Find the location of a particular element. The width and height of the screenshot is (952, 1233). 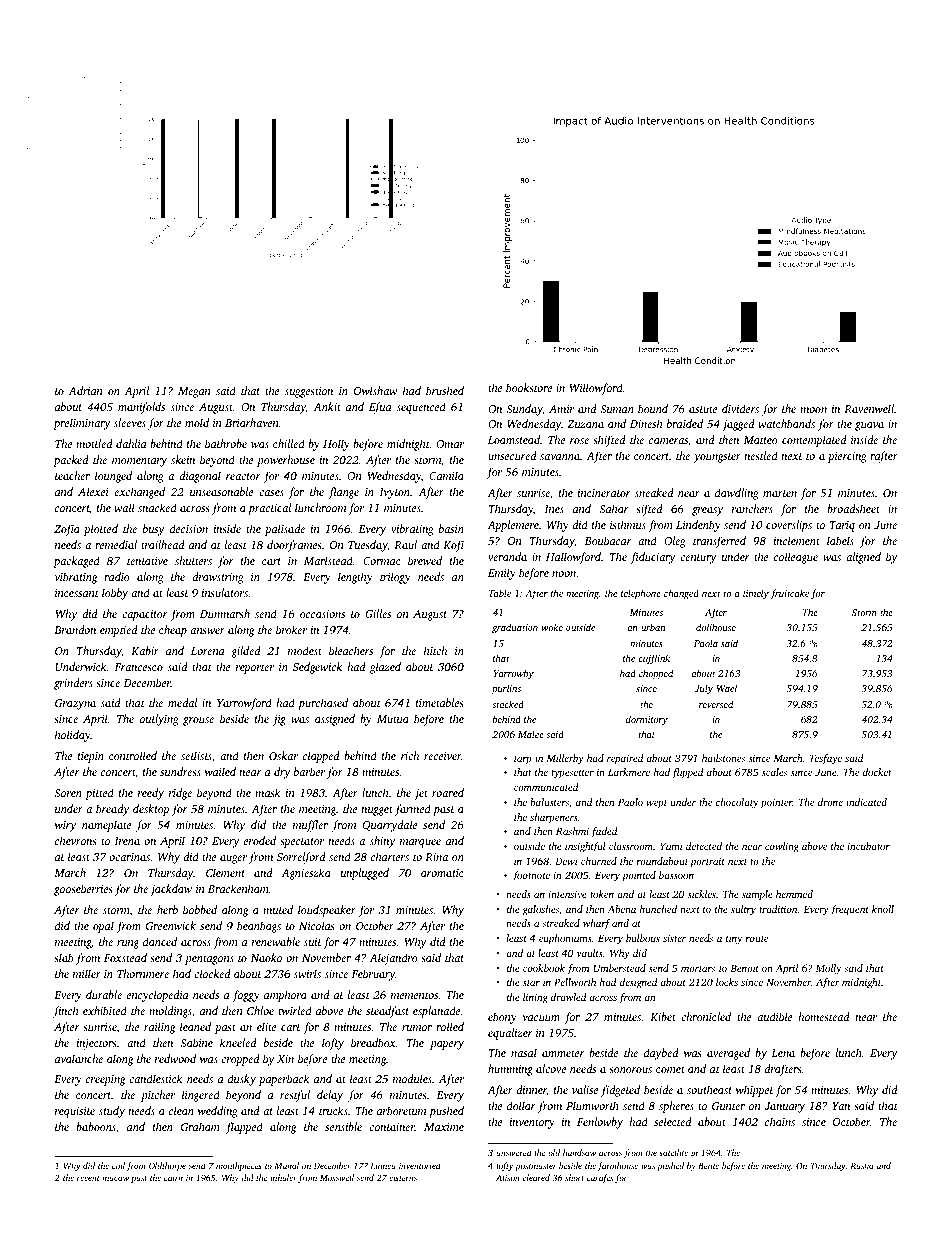

herb is located at coordinates (167, 909).
